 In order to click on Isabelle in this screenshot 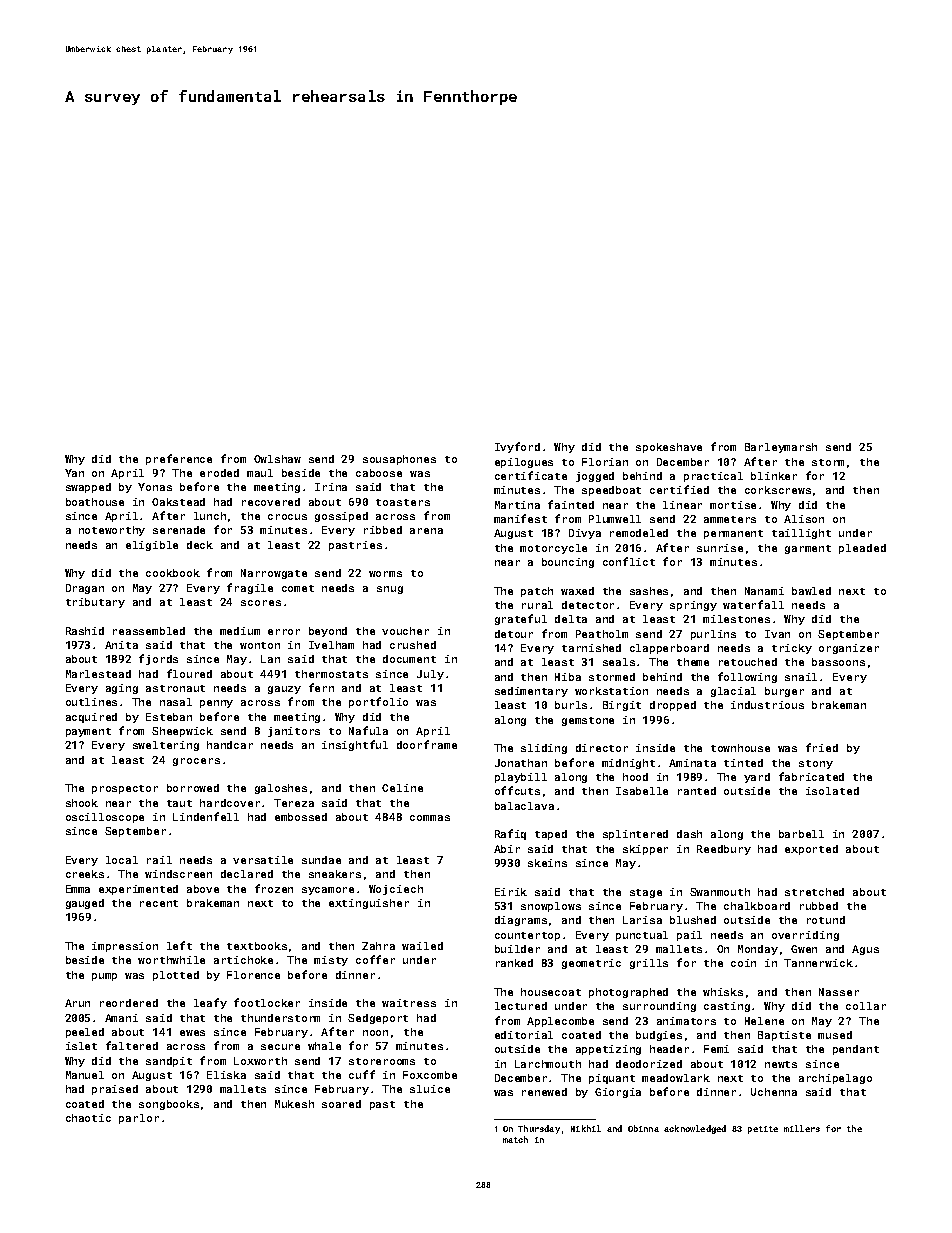, I will do `click(642, 791)`.
